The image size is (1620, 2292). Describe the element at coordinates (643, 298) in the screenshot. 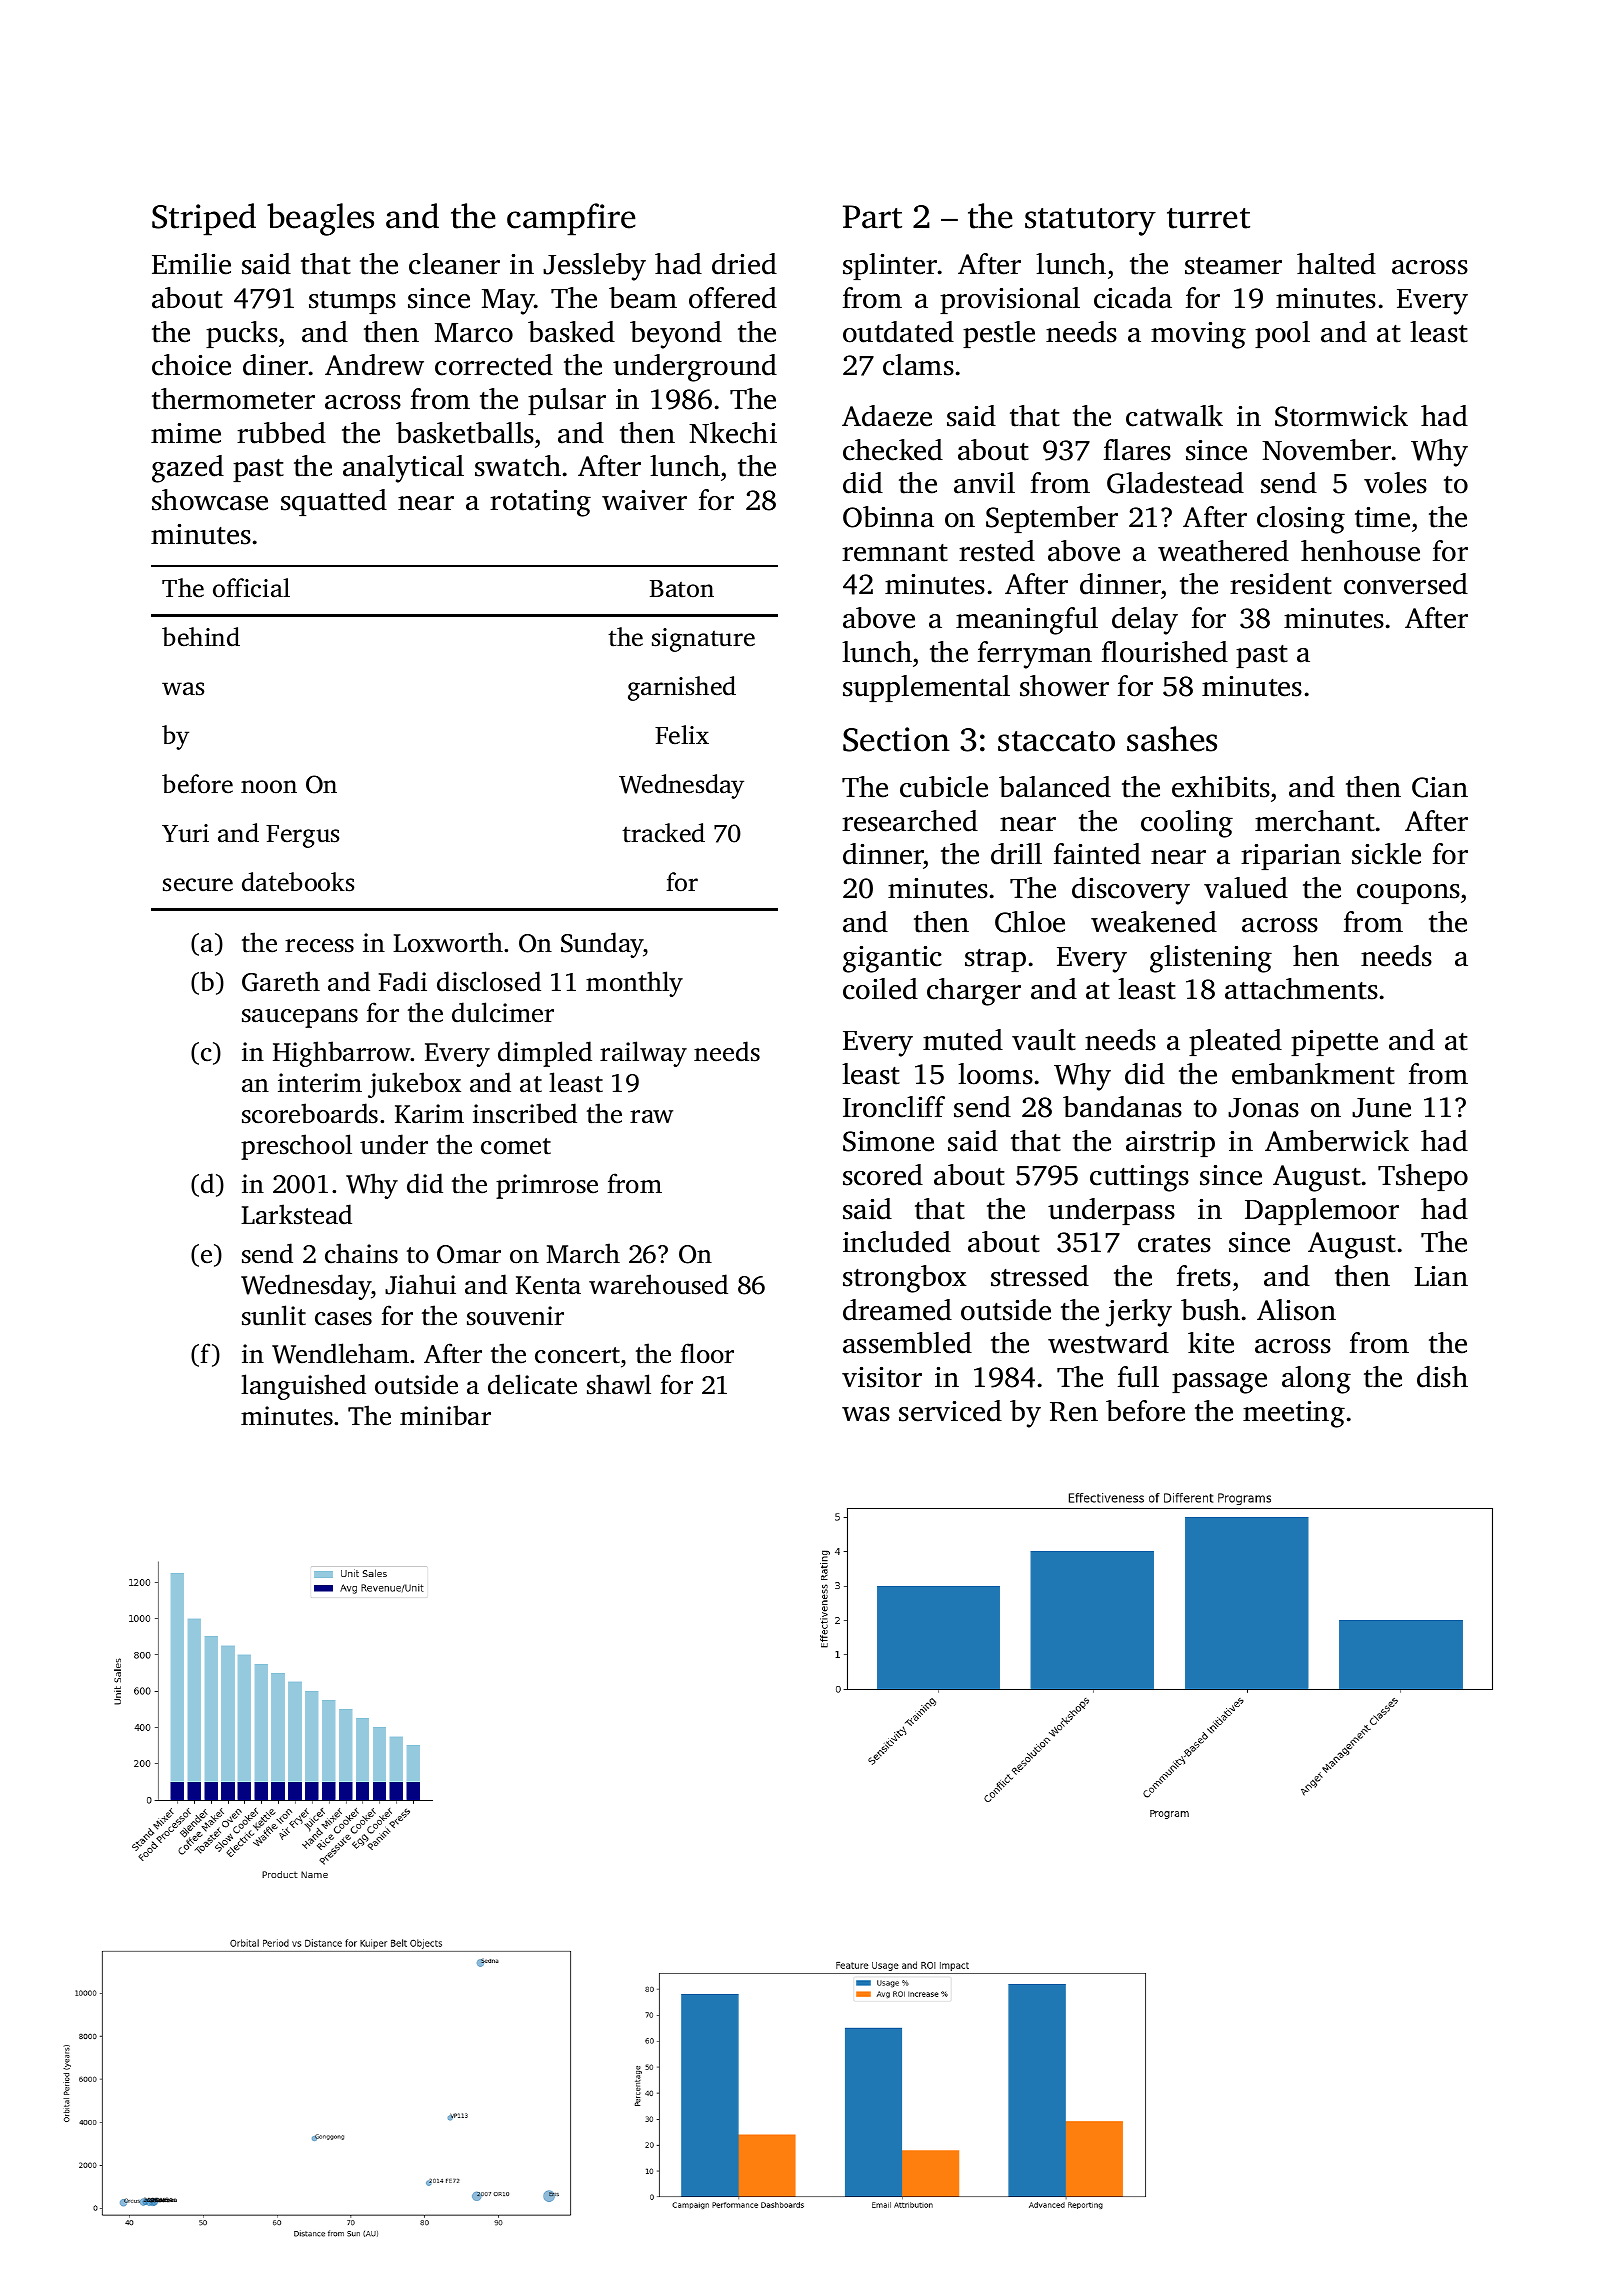

I see `beam` at that location.
